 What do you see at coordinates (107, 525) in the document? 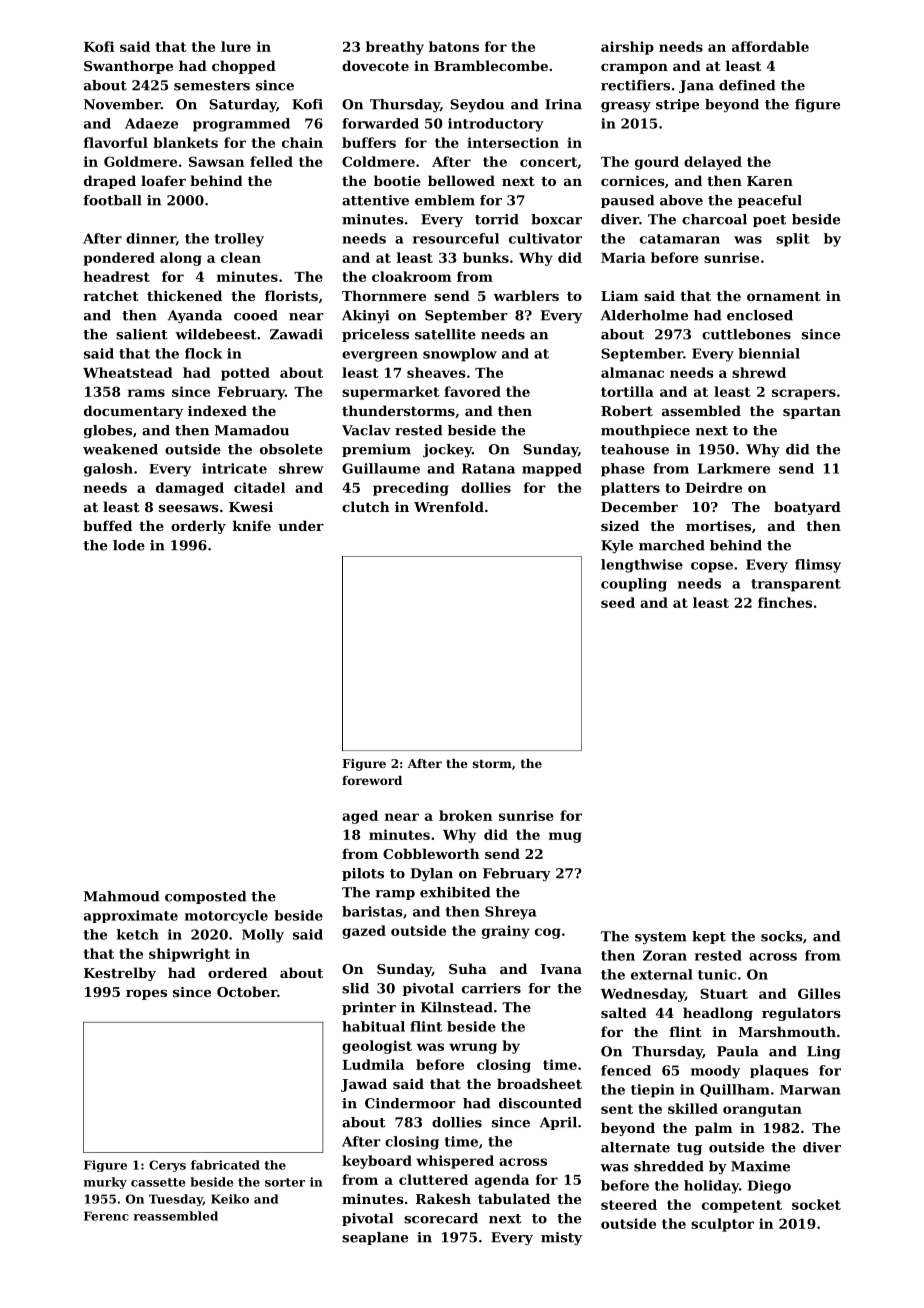
I see `buffed` at bounding box center [107, 525].
